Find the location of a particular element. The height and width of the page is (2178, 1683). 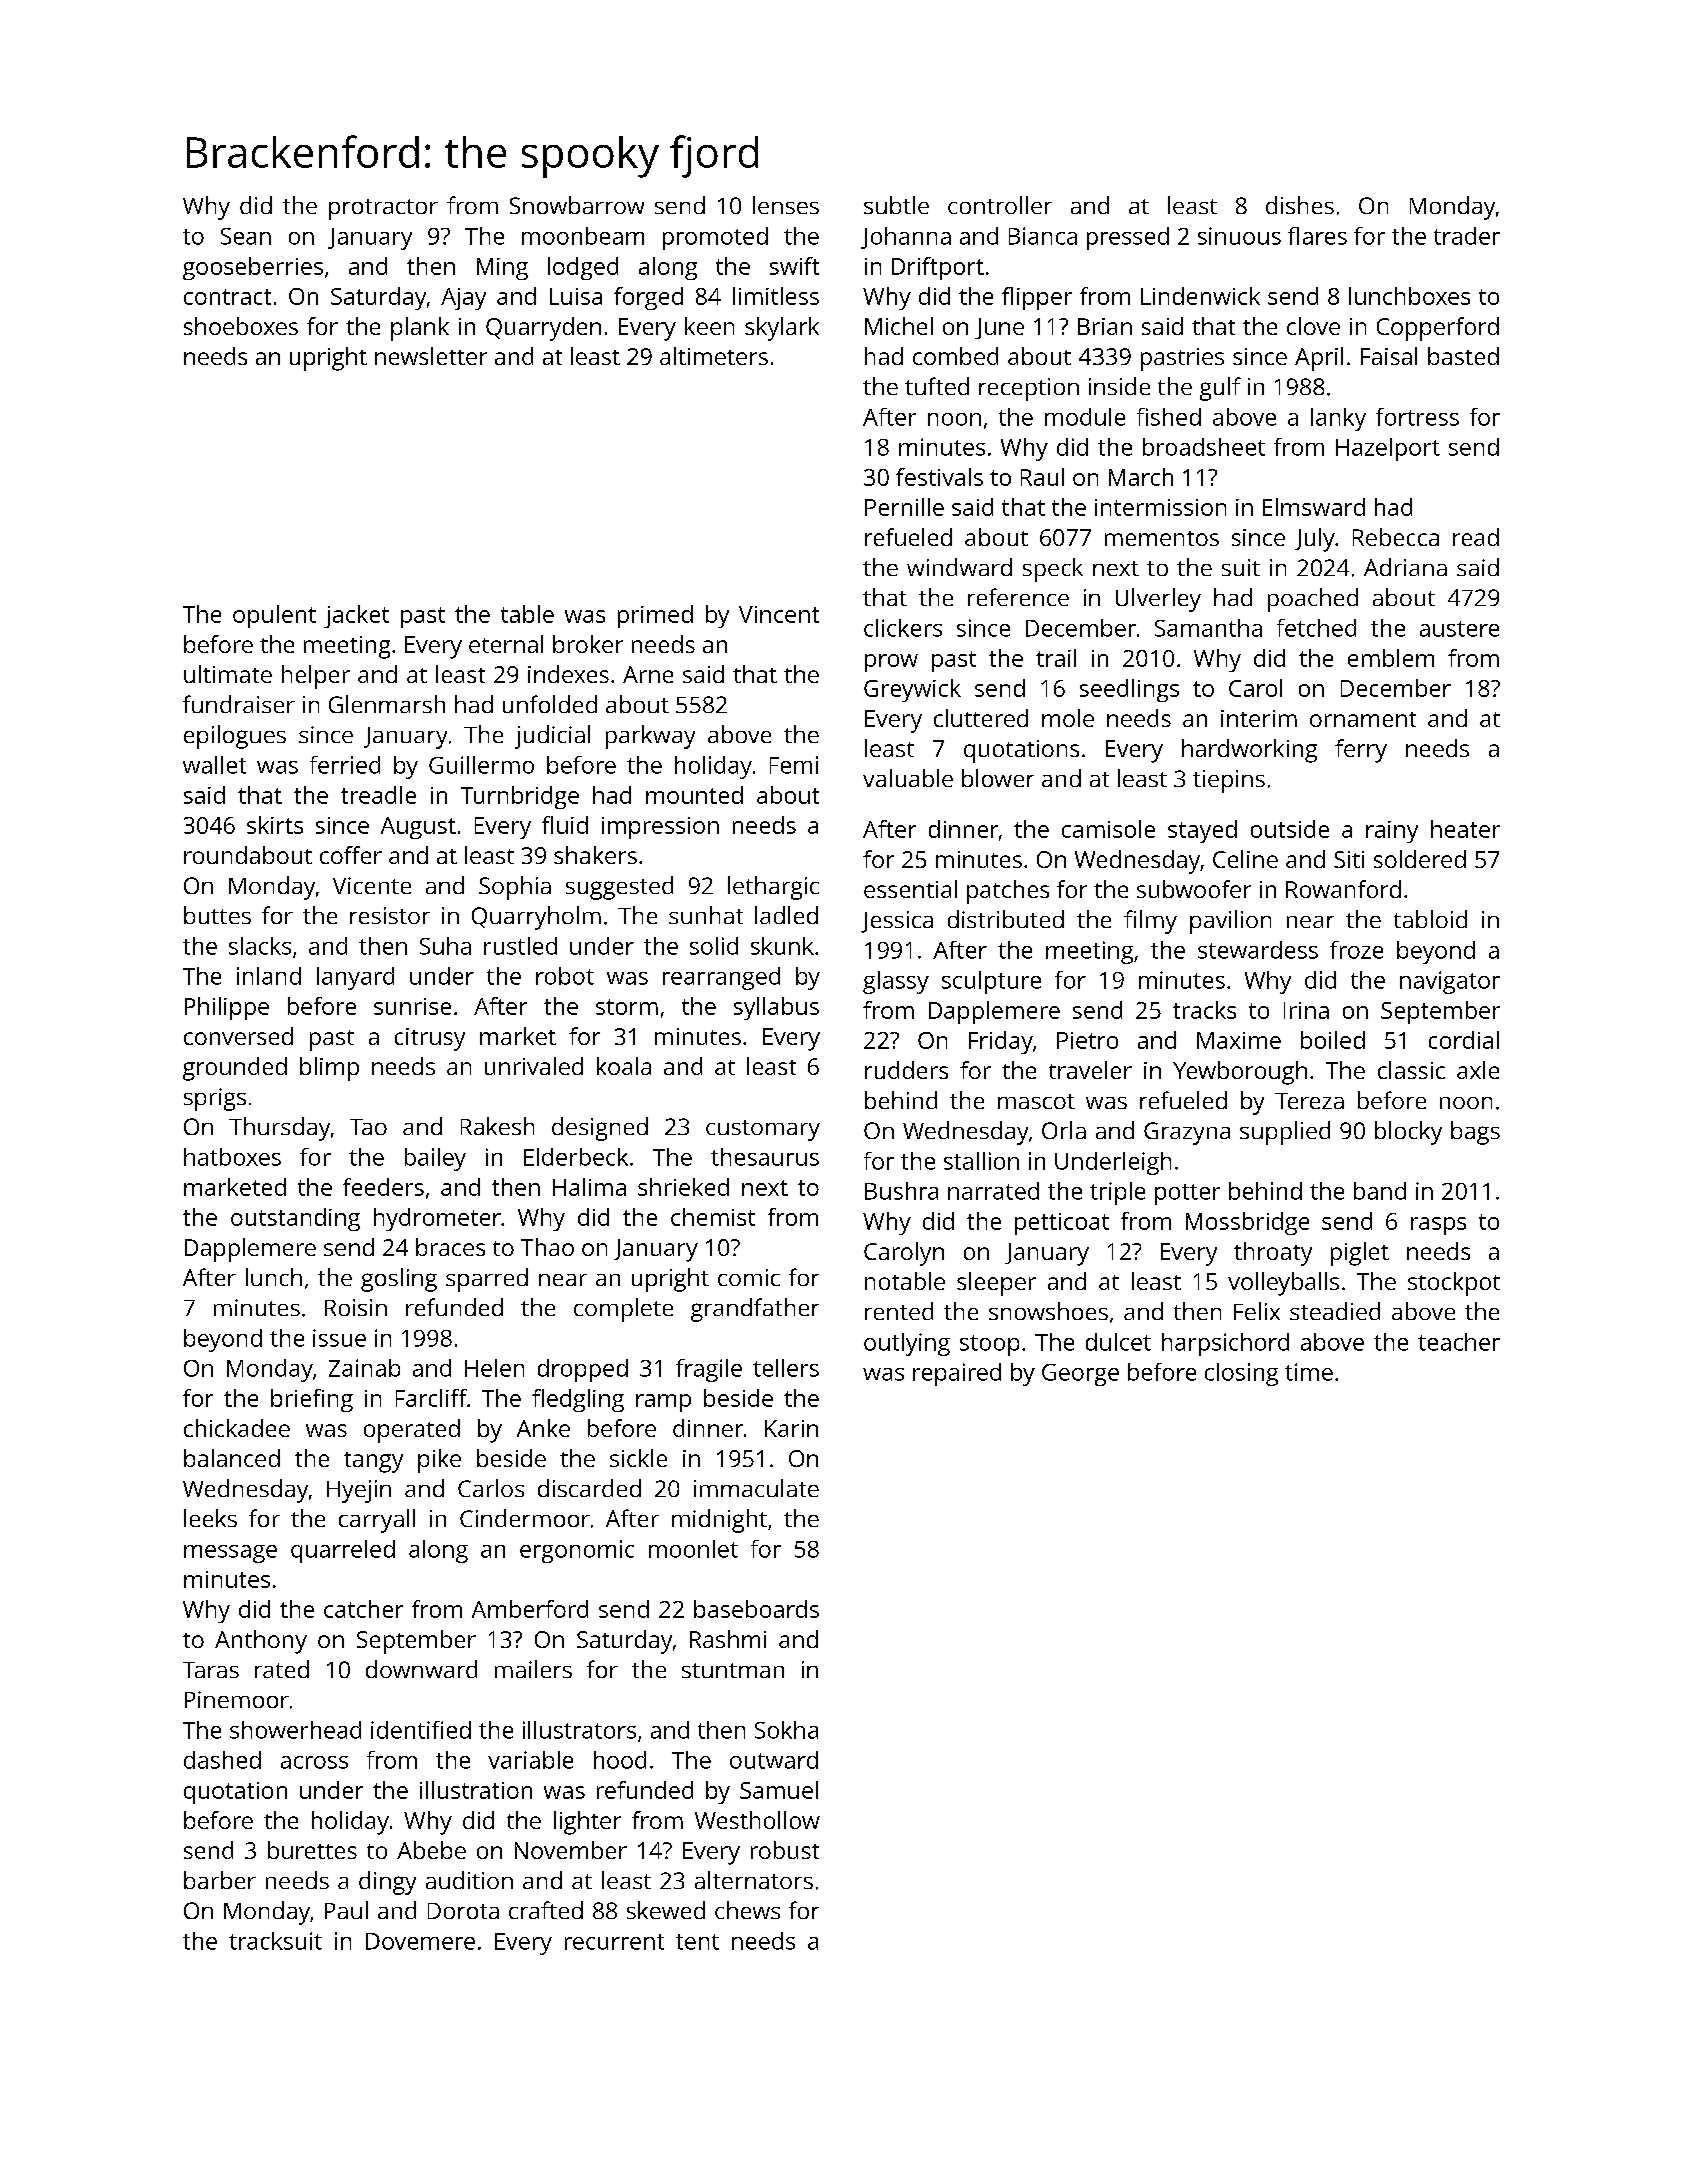

Dovemere is located at coordinates (420, 1941).
